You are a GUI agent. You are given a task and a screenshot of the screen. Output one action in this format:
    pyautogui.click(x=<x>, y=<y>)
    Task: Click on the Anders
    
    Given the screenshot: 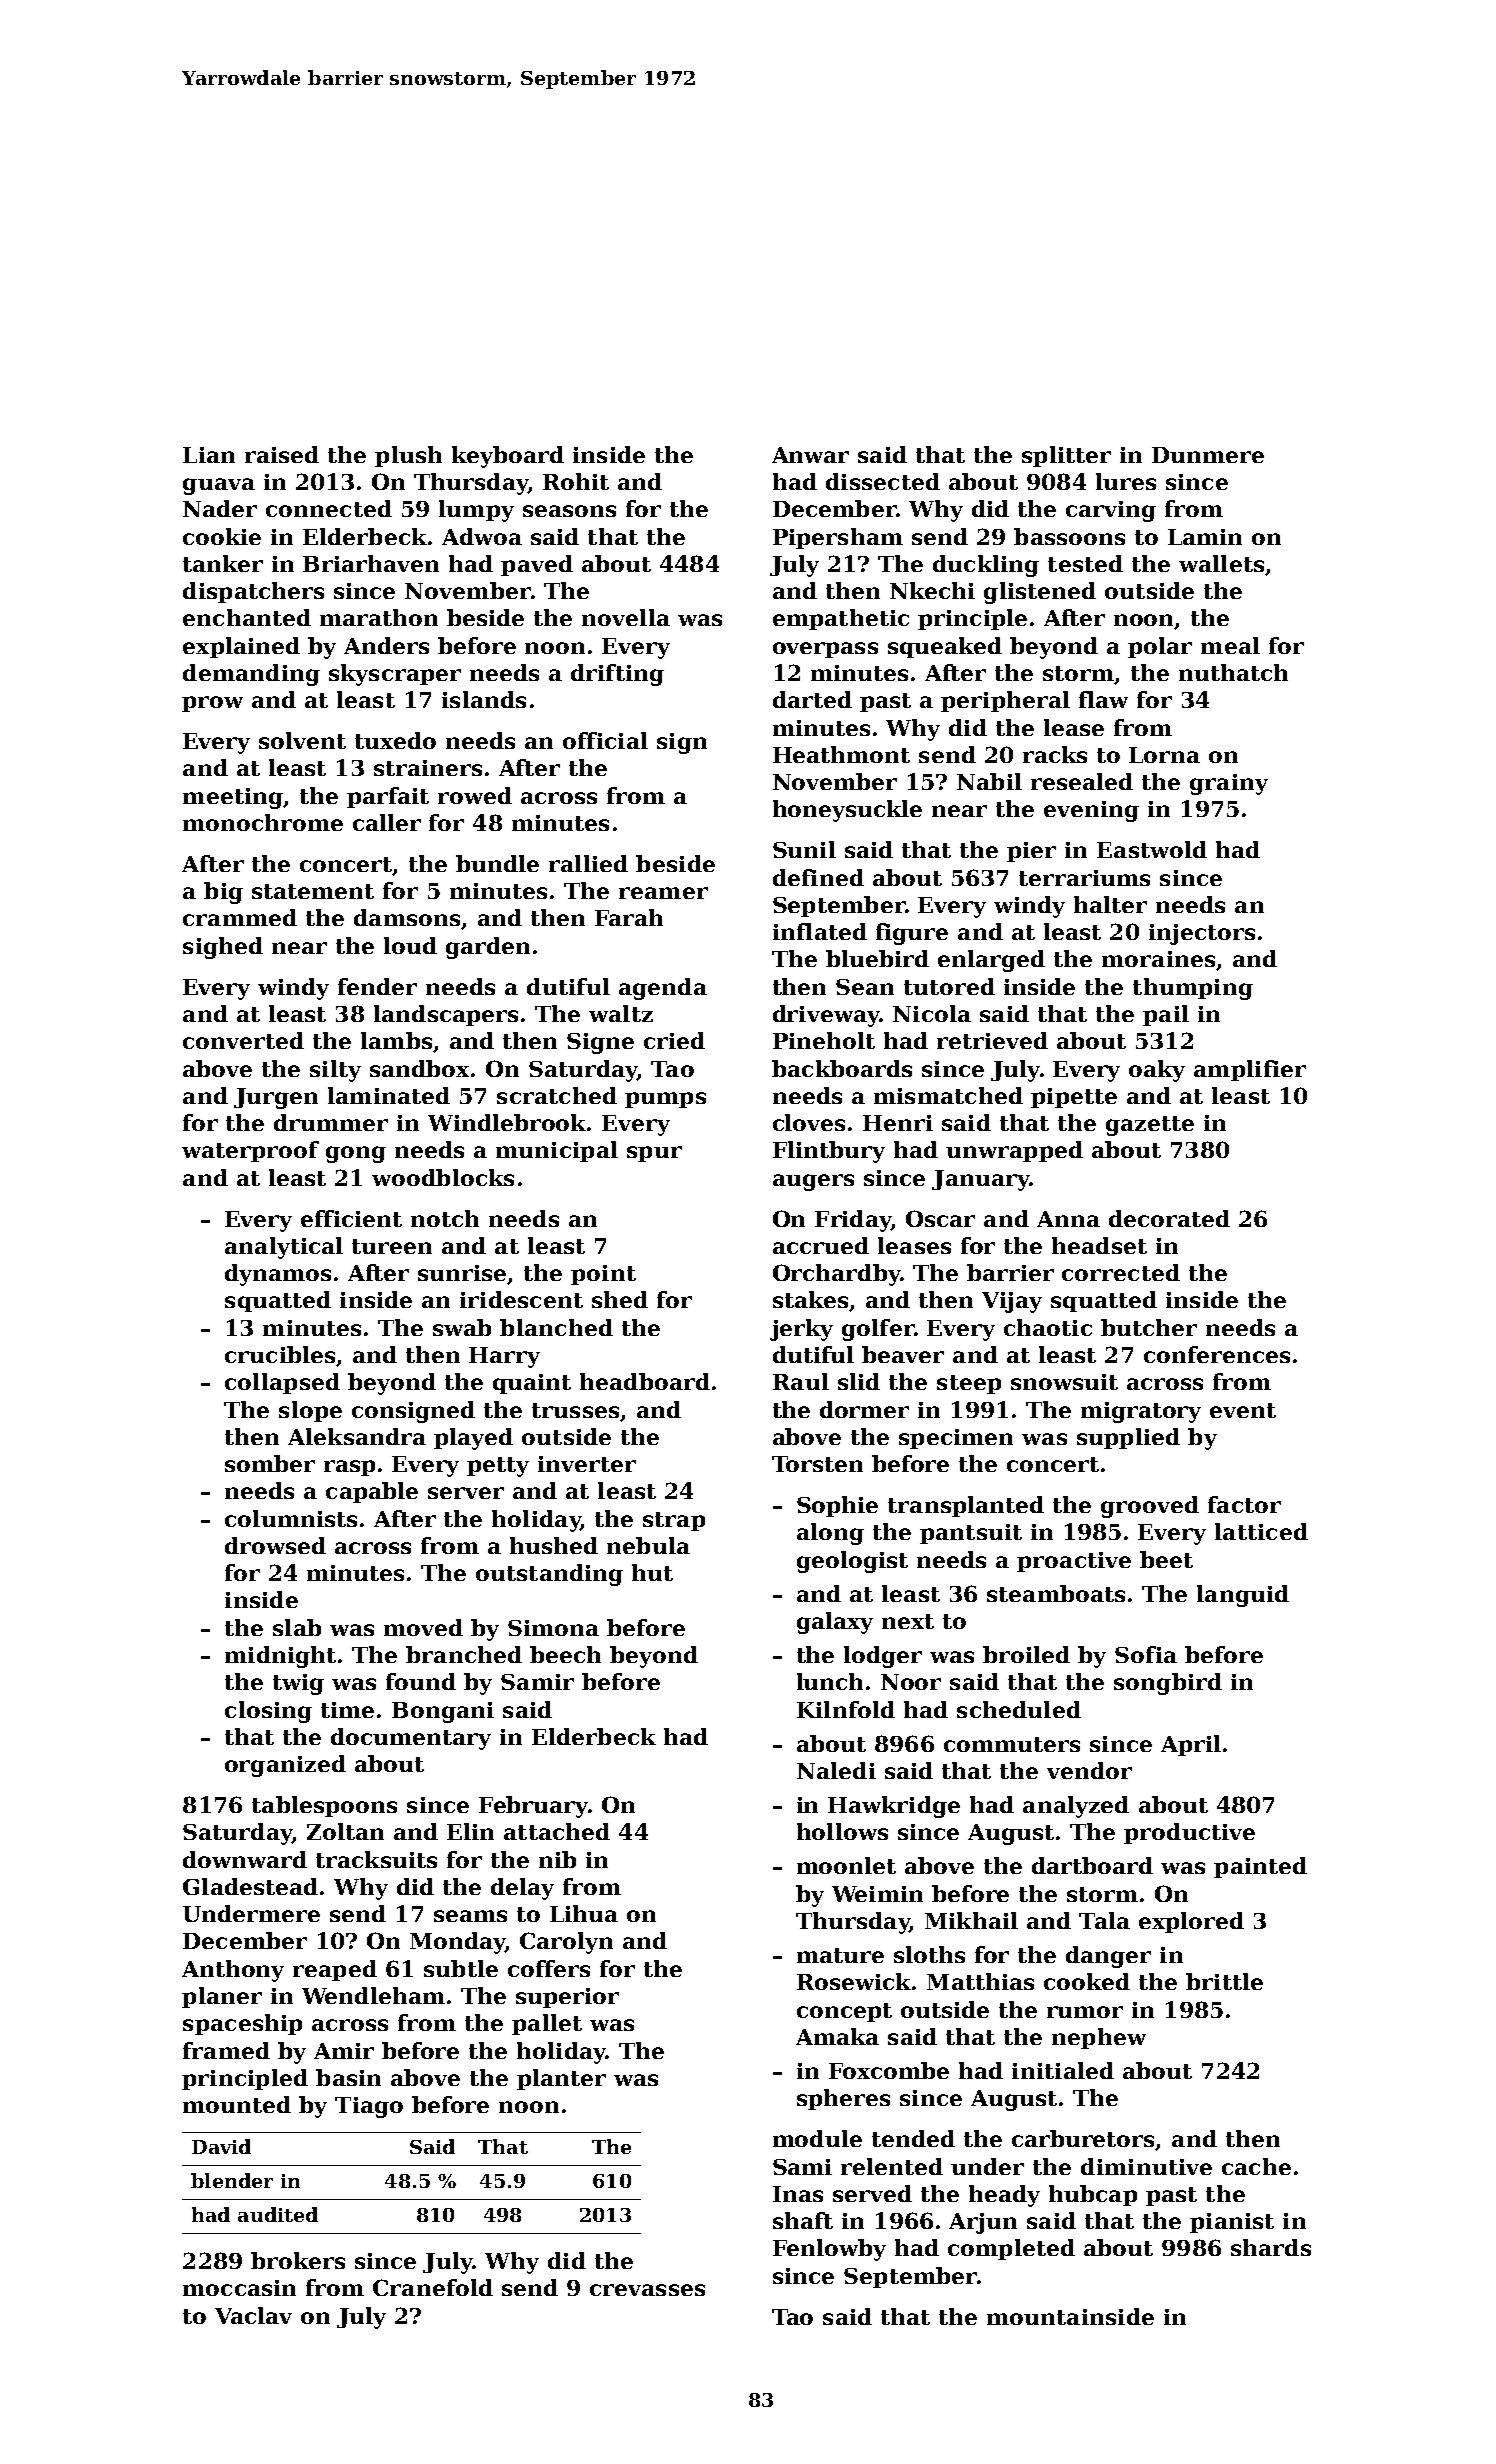 What is the action you would take?
    pyautogui.click(x=386, y=645)
